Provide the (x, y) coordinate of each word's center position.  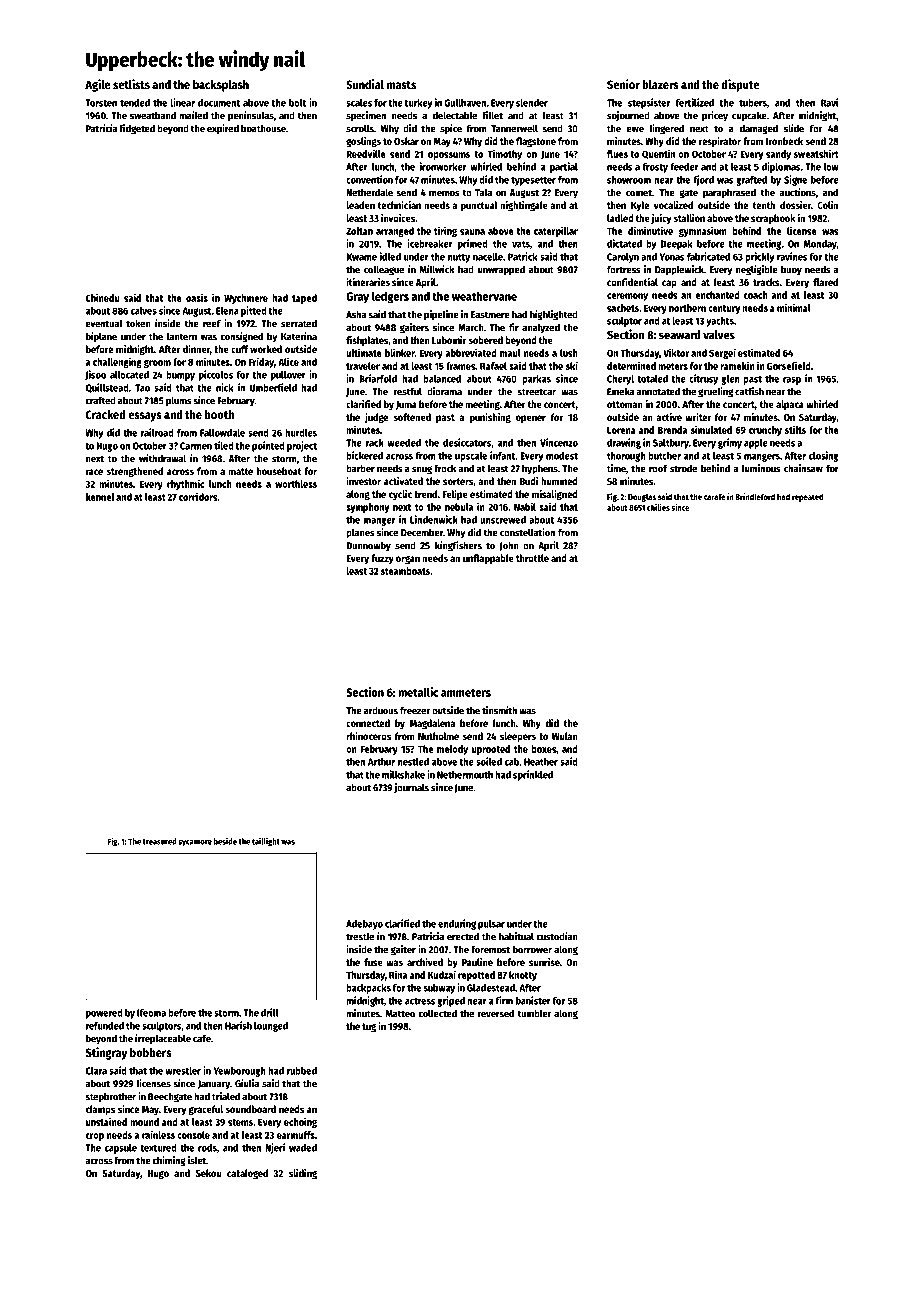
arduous (381, 710)
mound (144, 1122)
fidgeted (137, 129)
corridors (198, 496)
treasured (159, 841)
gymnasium (703, 231)
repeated (807, 497)
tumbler (534, 1013)
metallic (418, 692)
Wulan (565, 736)
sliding (303, 1174)
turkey (419, 104)
